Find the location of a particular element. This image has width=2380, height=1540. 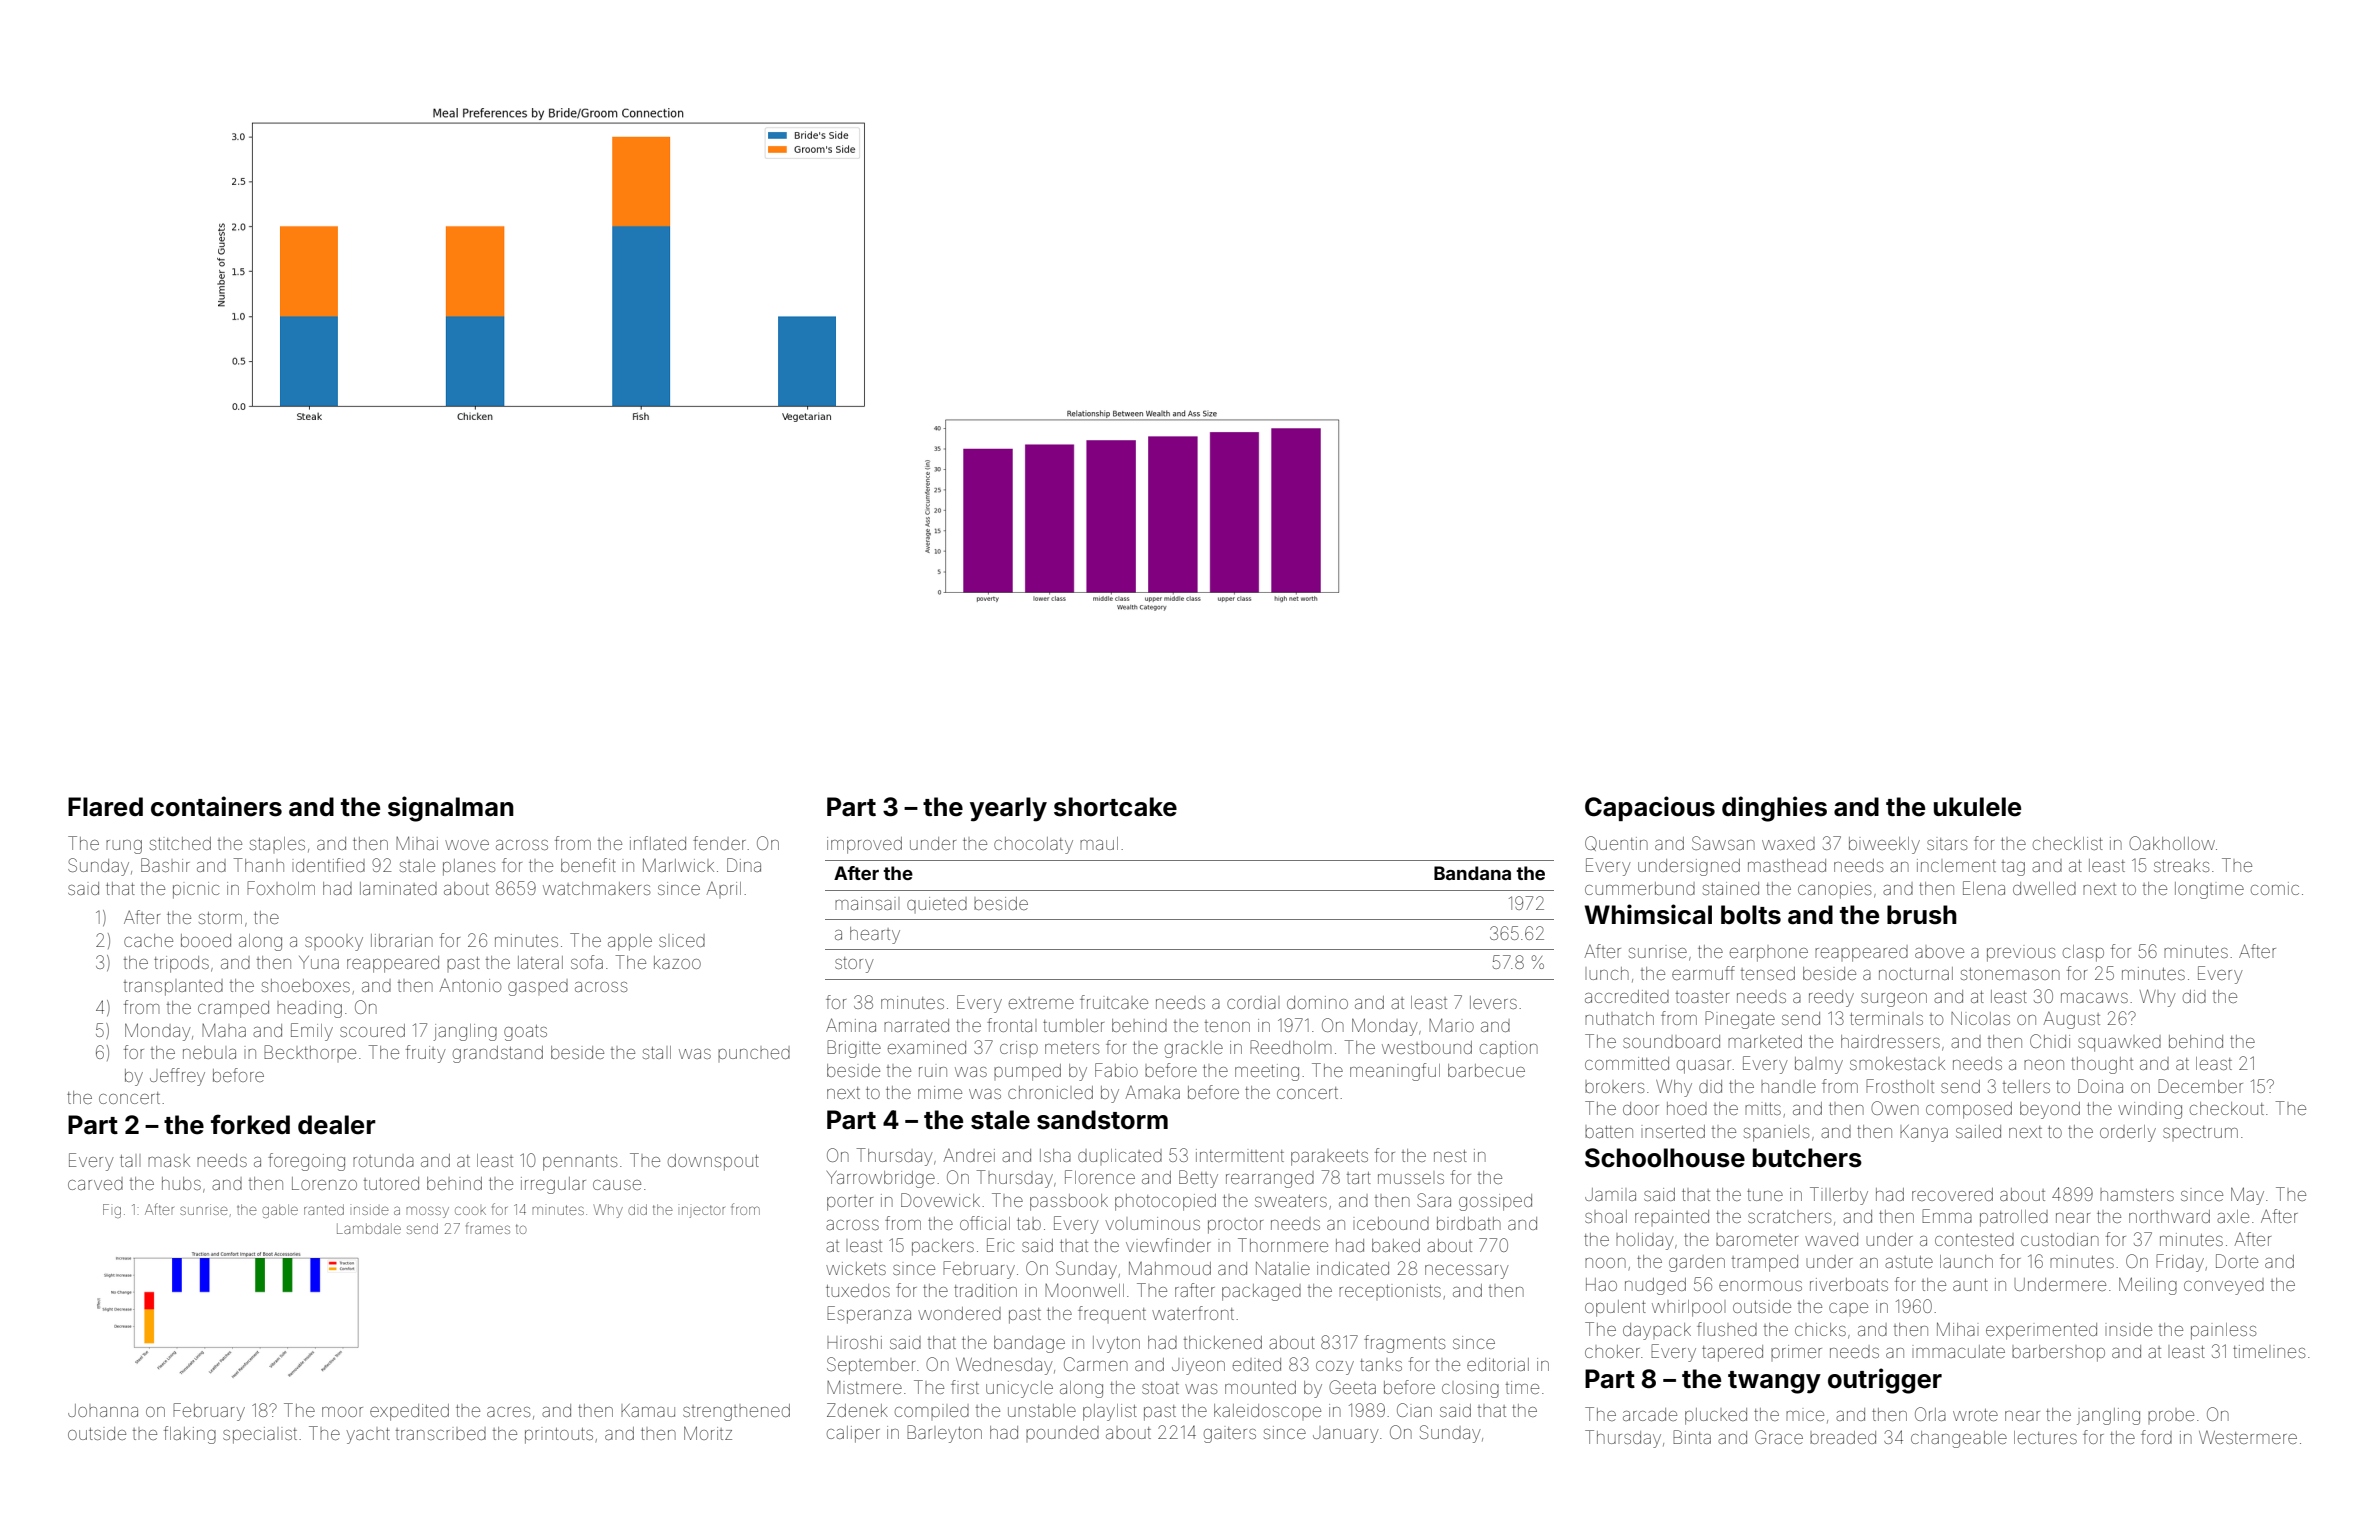

Geeta is located at coordinates (1352, 1387).
